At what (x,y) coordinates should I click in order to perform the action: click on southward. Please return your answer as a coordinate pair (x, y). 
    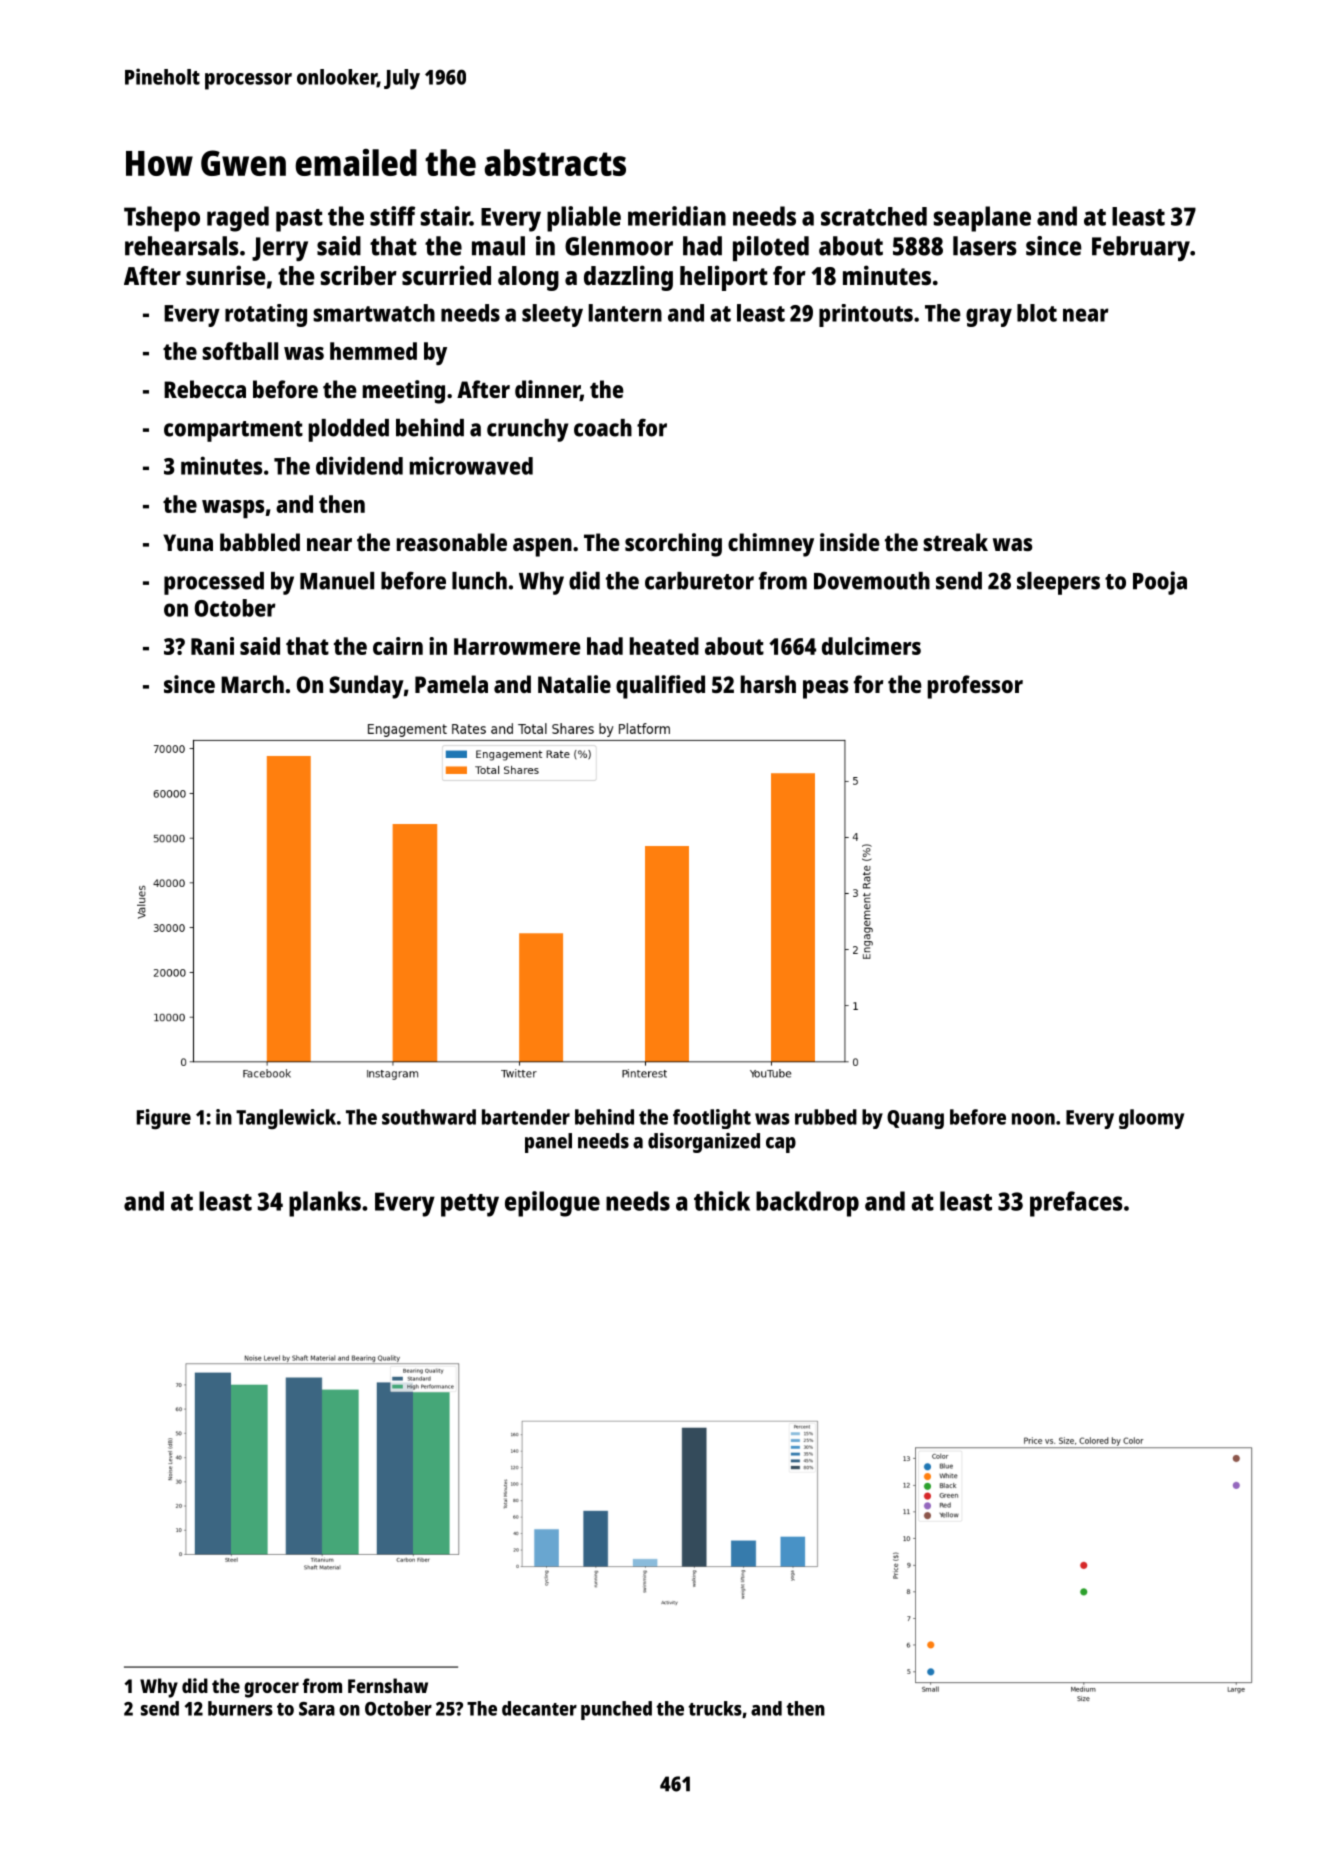
    Looking at the image, I should click on (429, 1117).
